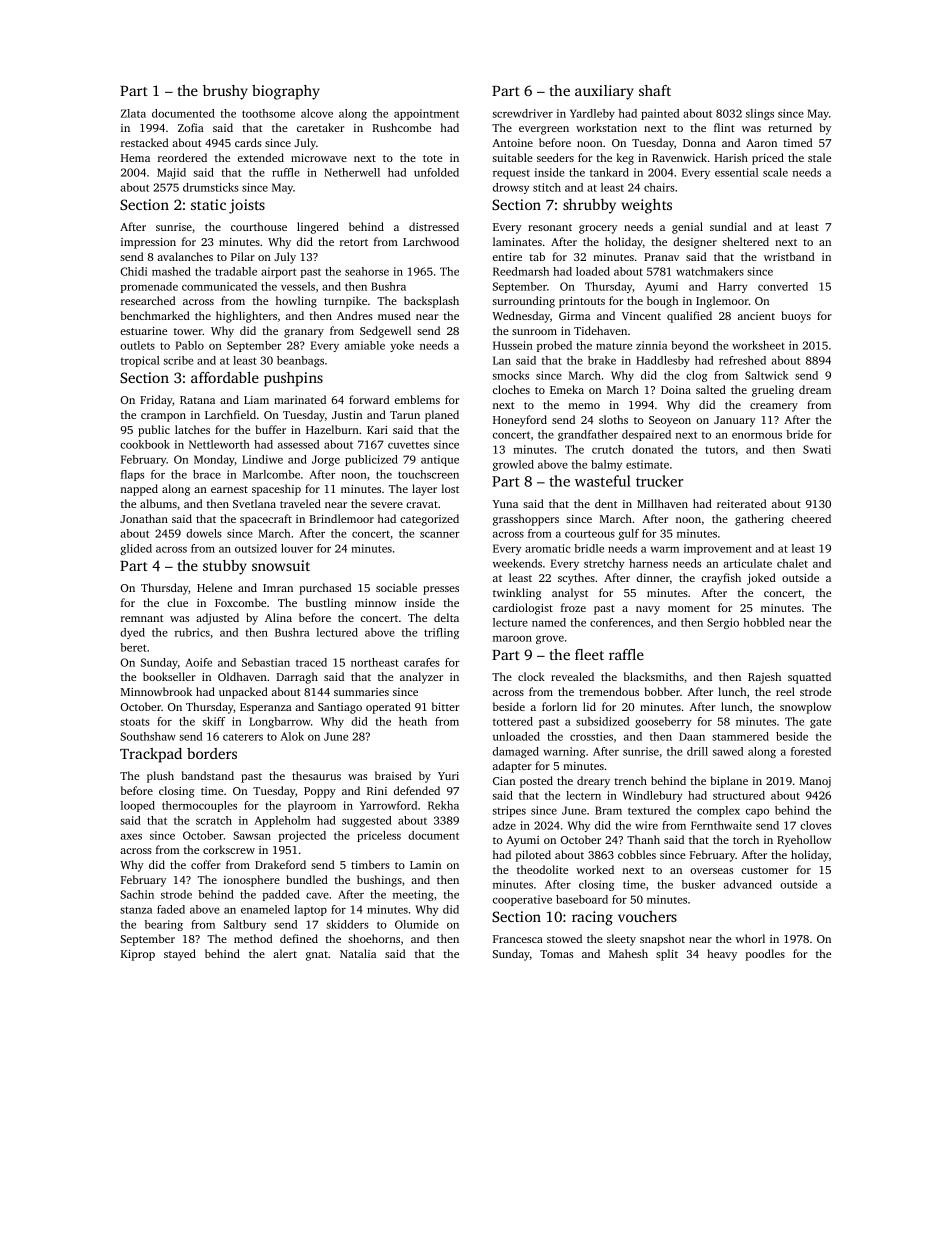 The height and width of the page is (1233, 952). What do you see at coordinates (817, 449) in the page?
I see `Swati` at bounding box center [817, 449].
